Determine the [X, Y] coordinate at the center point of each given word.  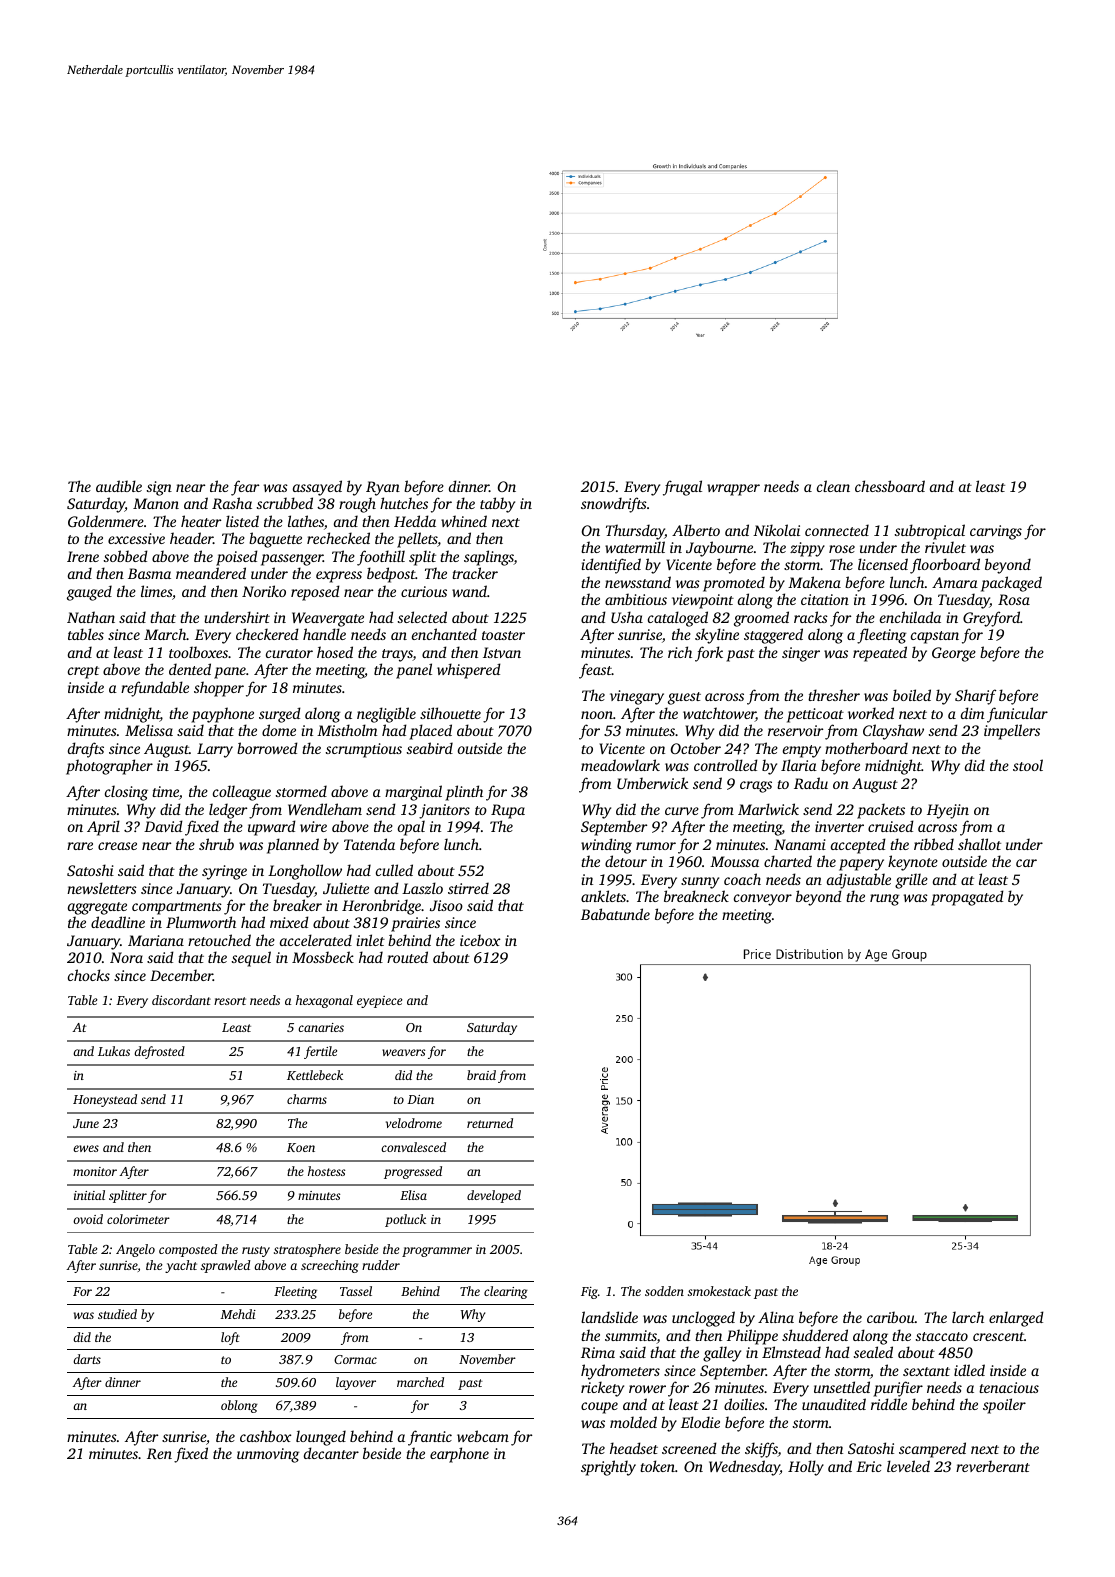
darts [87, 1359]
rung [884, 900]
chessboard [890, 486]
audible [119, 486]
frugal [682, 488]
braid [481, 1075]
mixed [289, 922]
